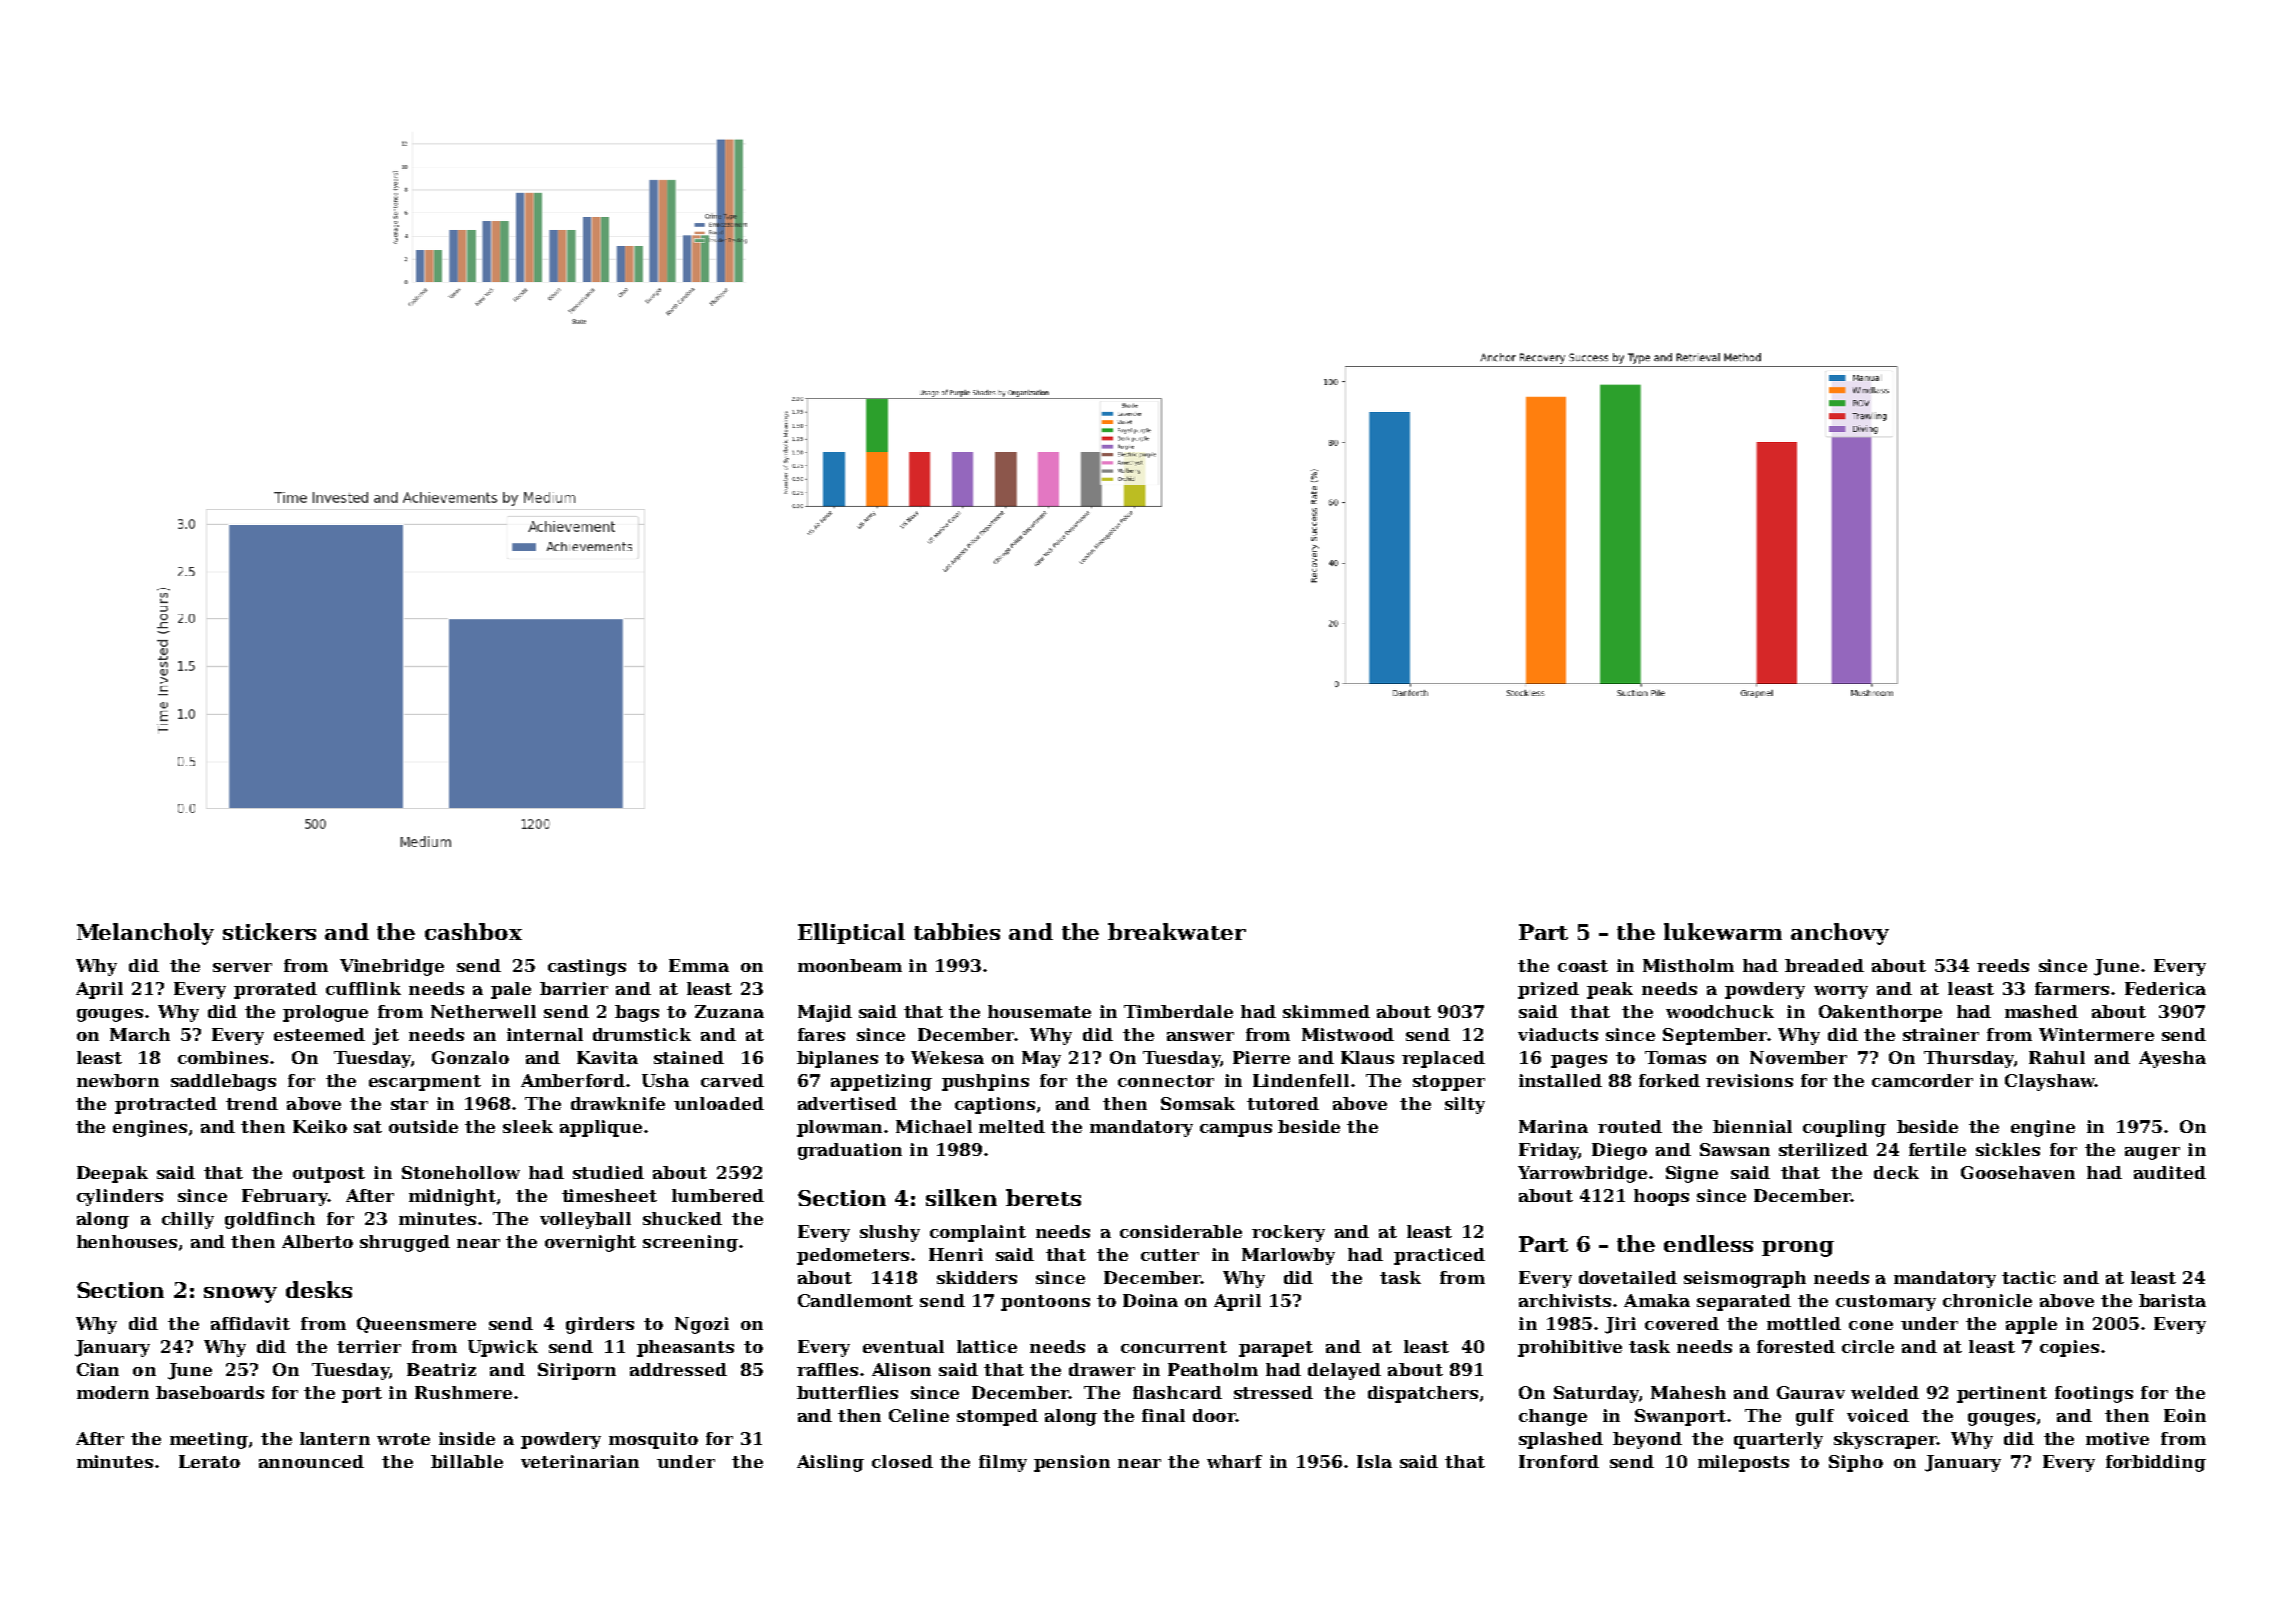 This image has height=1614, width=2282. I want to click on Federica, so click(2165, 988).
